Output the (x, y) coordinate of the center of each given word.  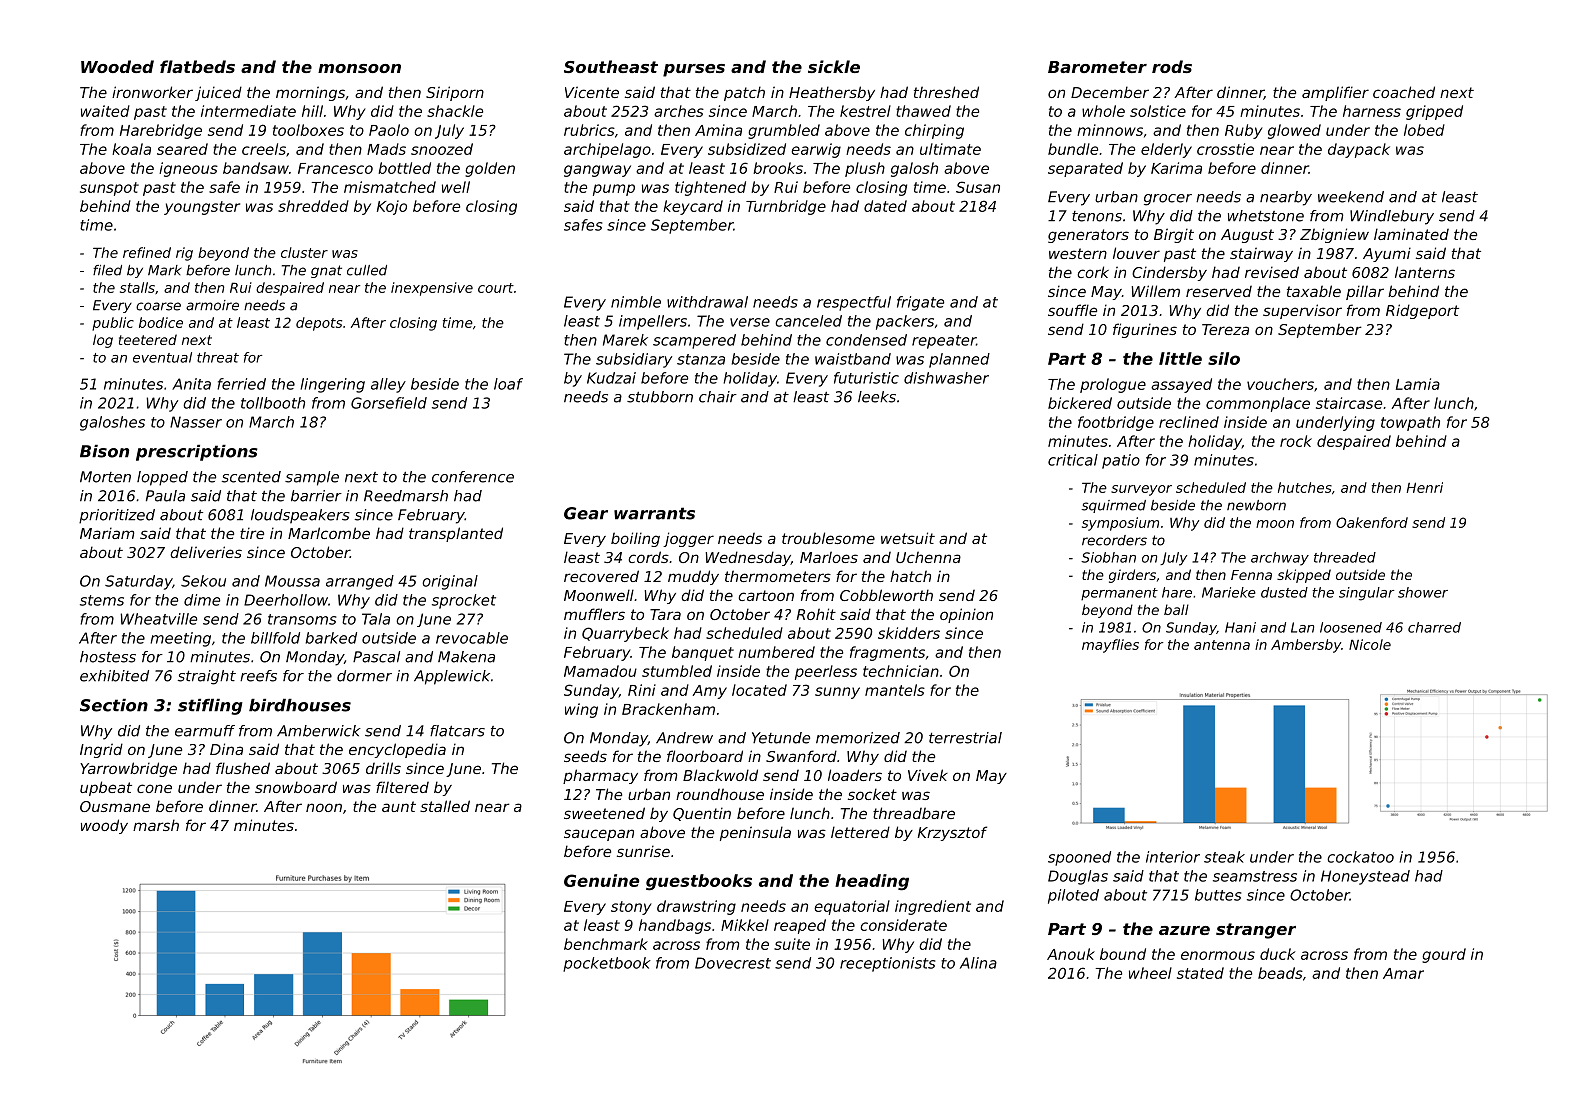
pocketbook (607, 964)
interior (1173, 857)
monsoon (359, 68)
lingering (332, 385)
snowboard (296, 787)
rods (1172, 66)
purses (694, 70)
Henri (1425, 487)
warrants (654, 513)
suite (792, 944)
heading (872, 882)
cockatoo (1360, 857)
